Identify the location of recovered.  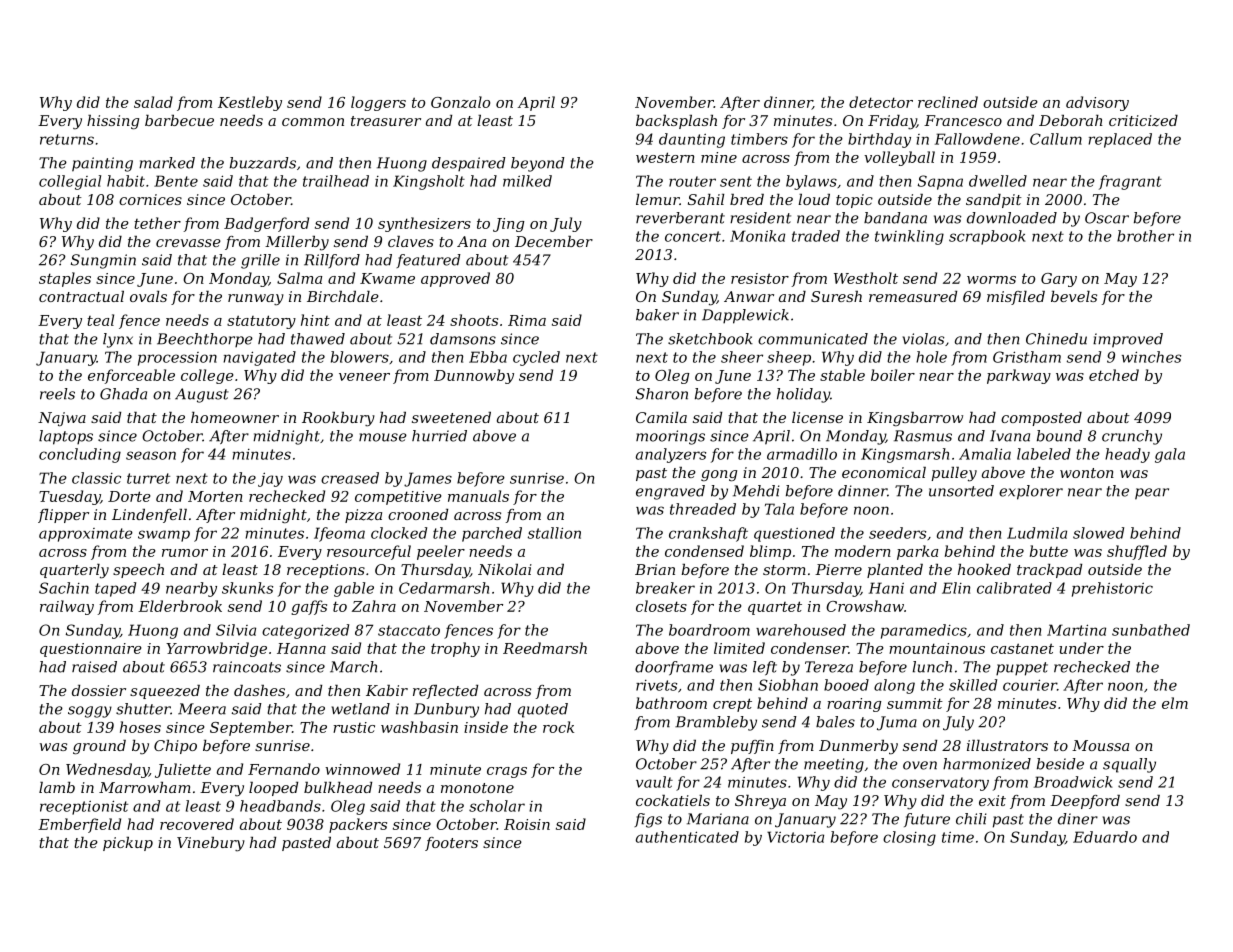
(197, 824).
